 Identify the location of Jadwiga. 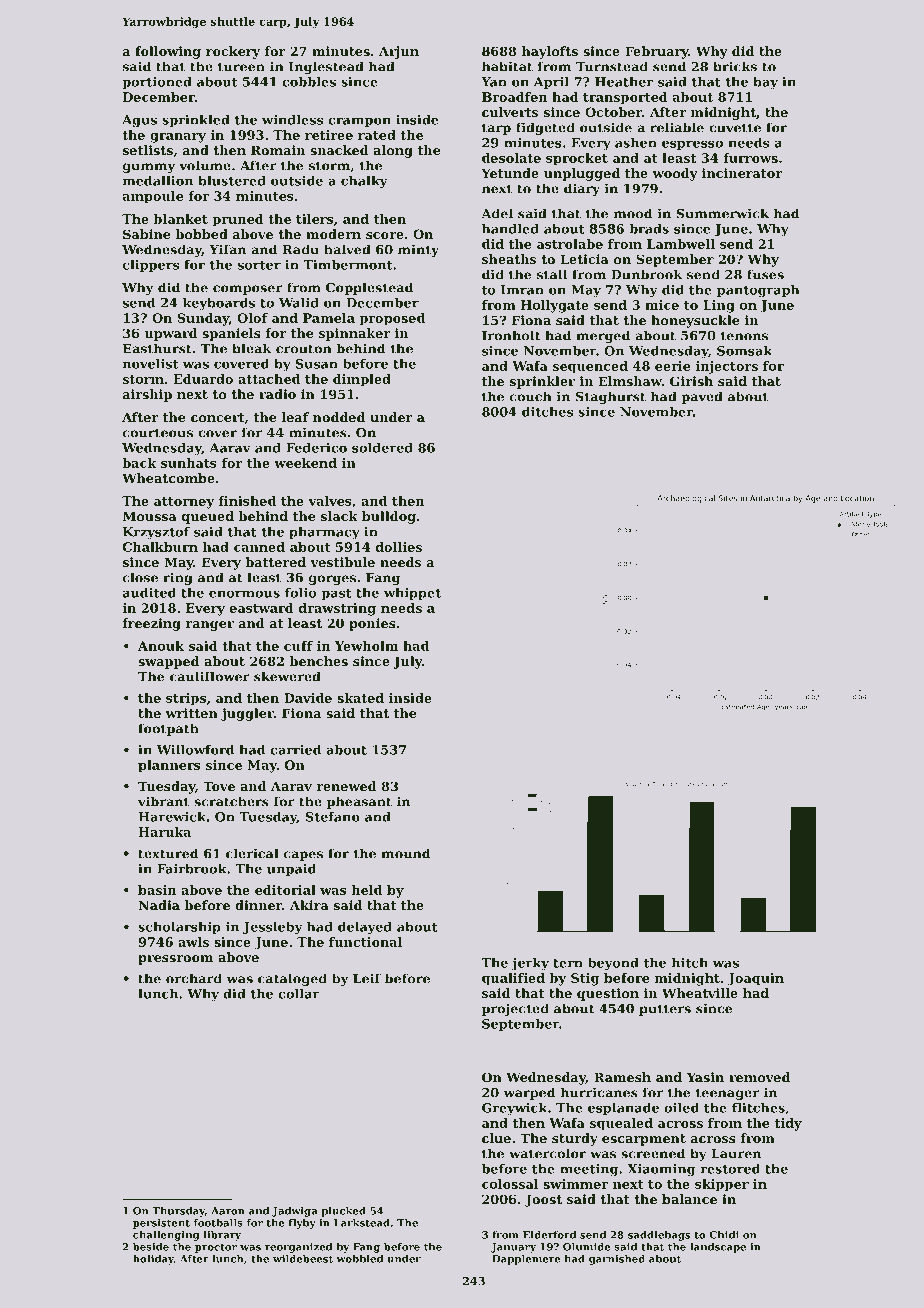
(295, 1212).
